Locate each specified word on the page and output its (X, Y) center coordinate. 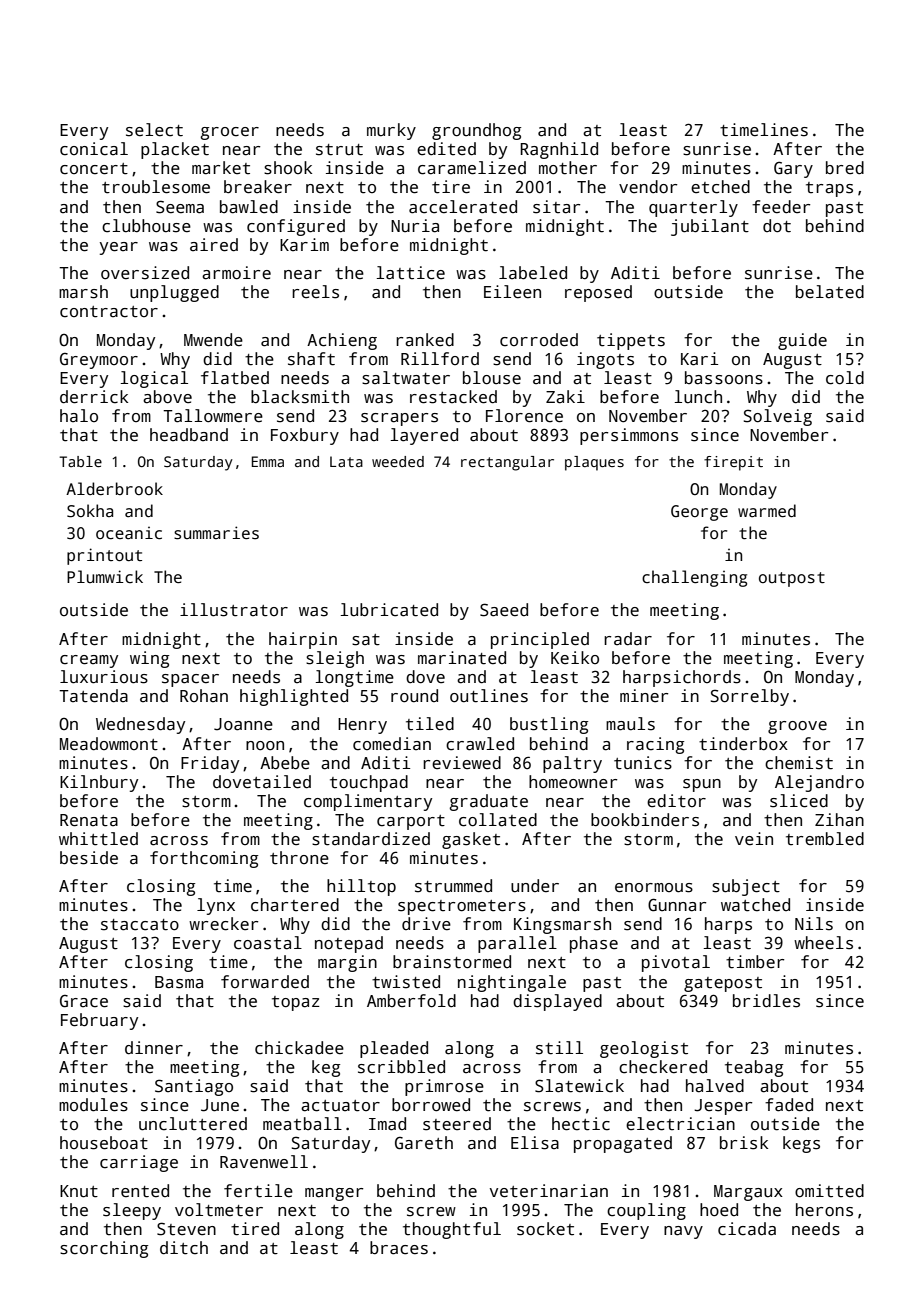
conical (94, 149)
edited (446, 149)
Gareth (424, 1143)
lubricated (389, 610)
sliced (799, 801)
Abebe (285, 763)
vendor (648, 187)
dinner (154, 1048)
